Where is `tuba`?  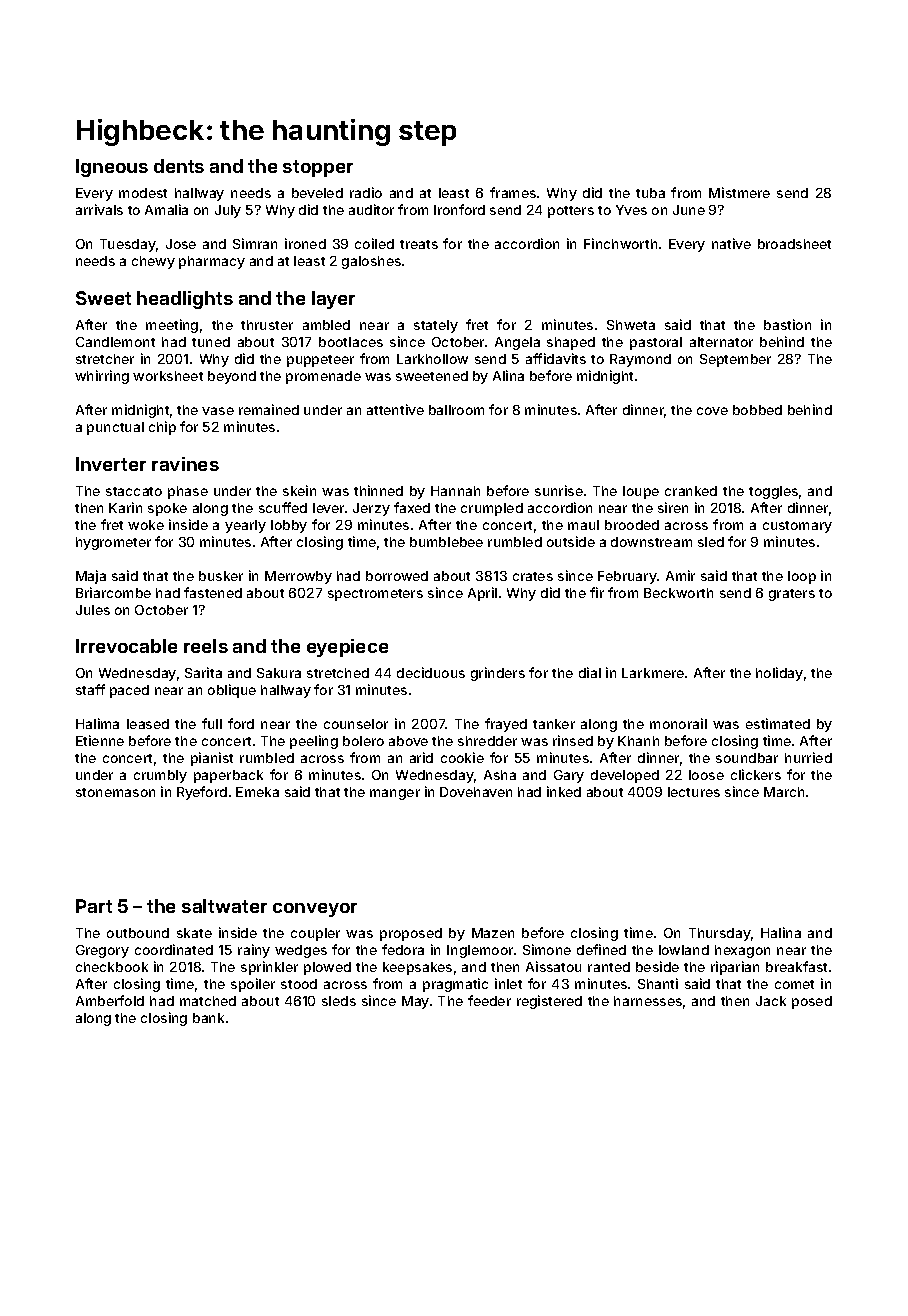 tuba is located at coordinates (650, 193).
